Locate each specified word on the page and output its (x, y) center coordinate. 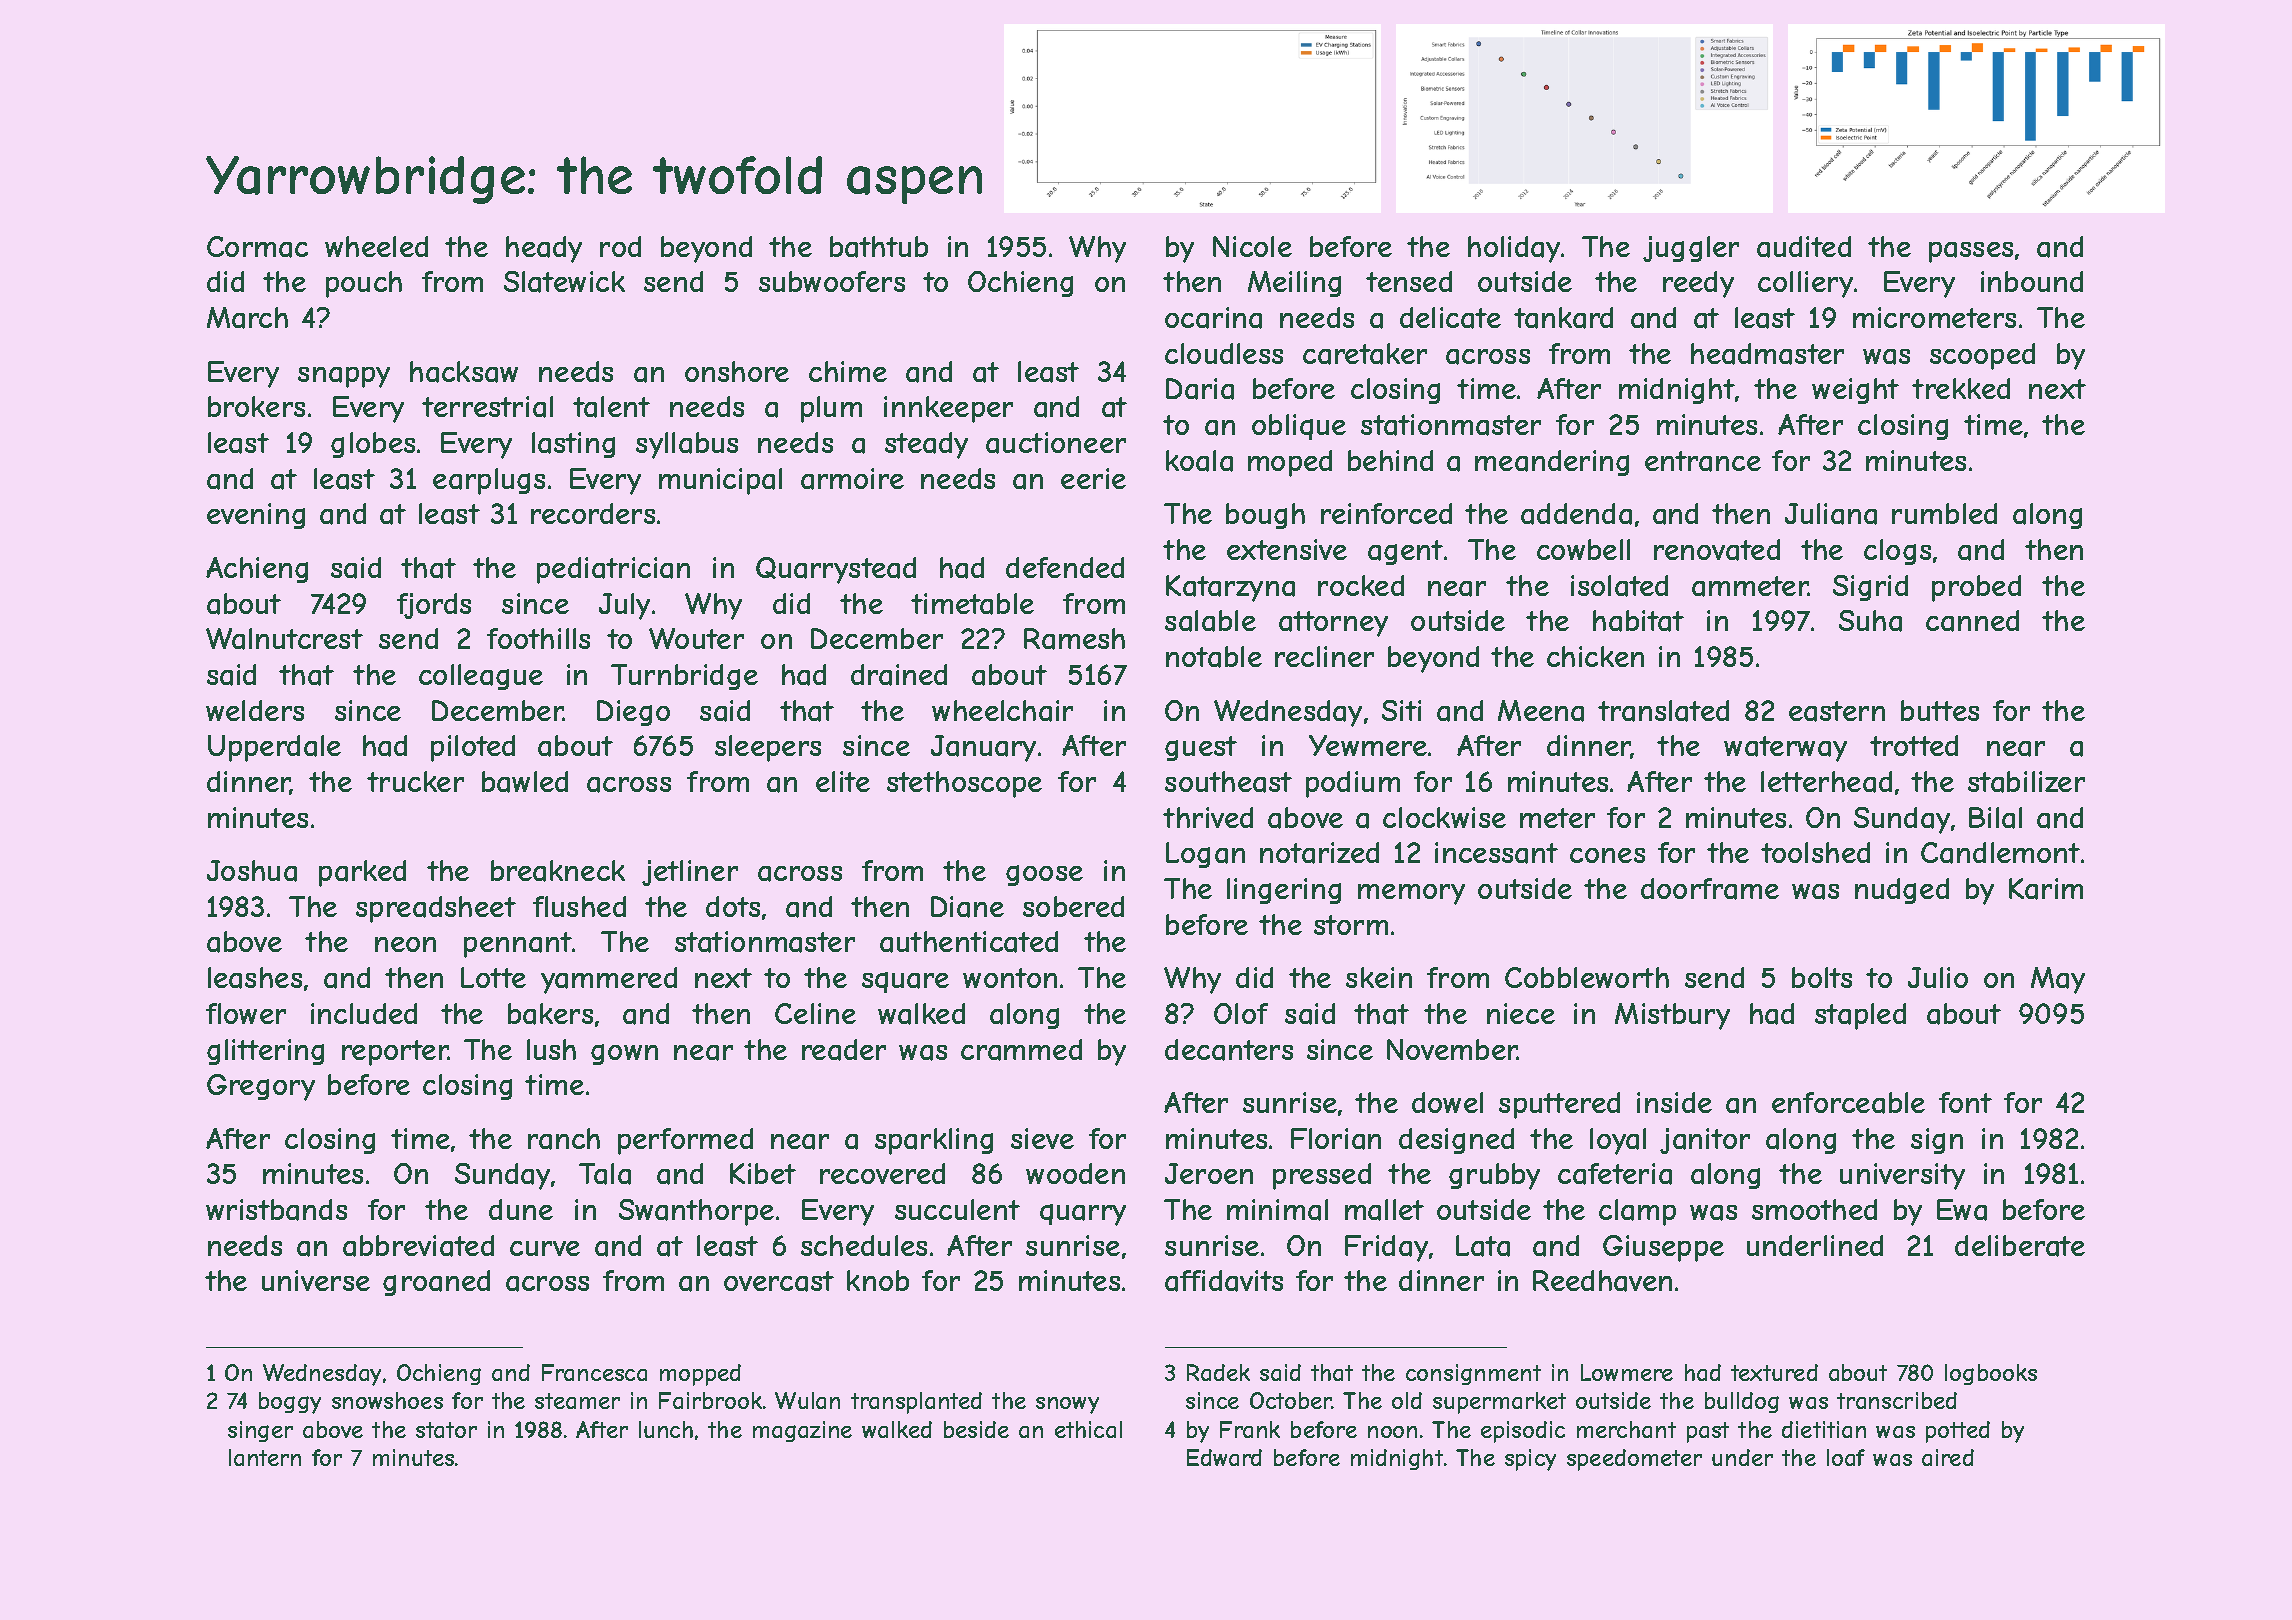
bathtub (879, 247)
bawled (525, 782)
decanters (1229, 1050)
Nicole (1252, 246)
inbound (2032, 281)
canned (1972, 621)
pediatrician (613, 570)
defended (1065, 567)
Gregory (261, 1087)
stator (446, 1430)
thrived (1208, 817)
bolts (1822, 977)
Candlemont (2000, 853)
